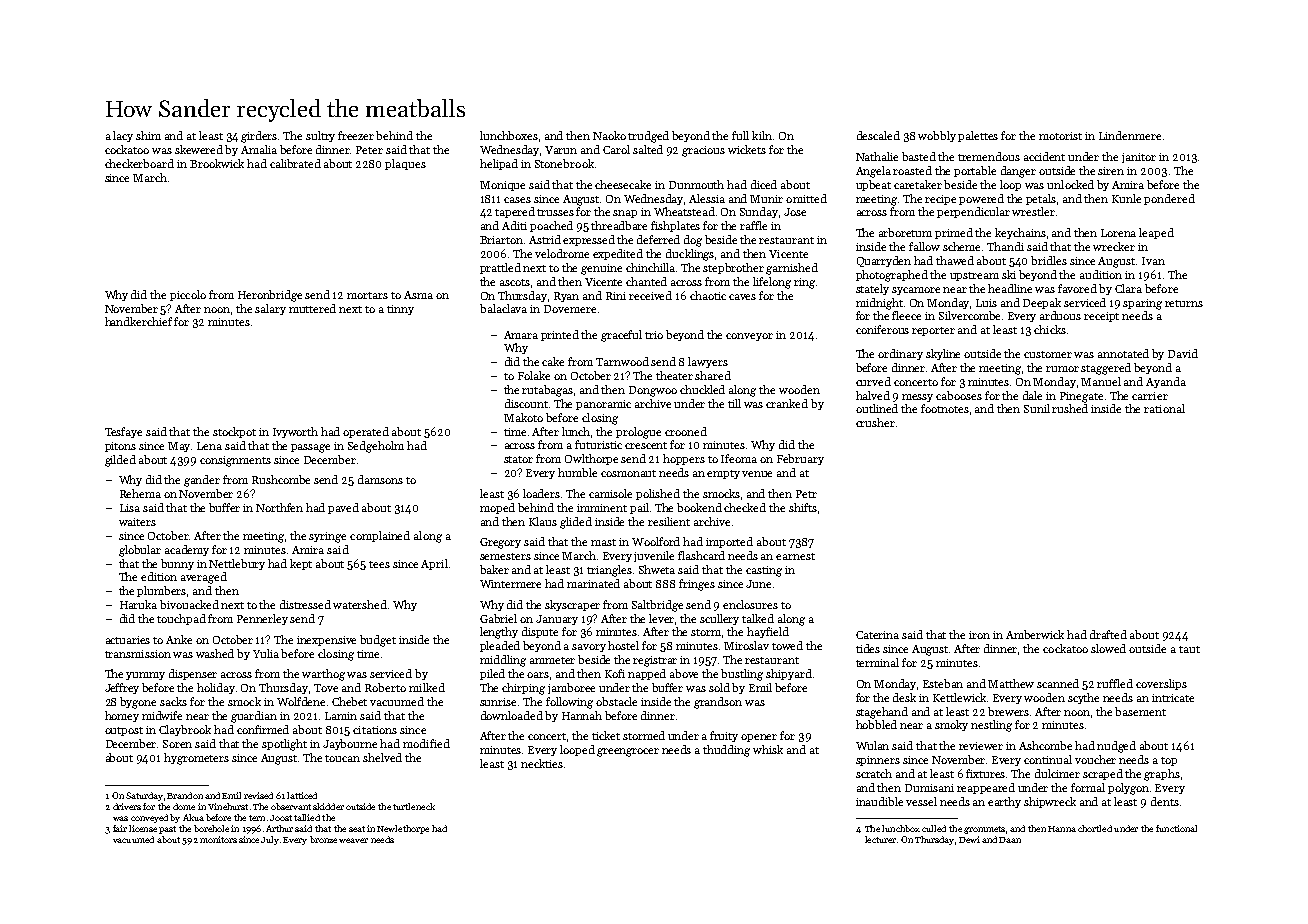 The height and width of the document is (924, 1308). I want to click on Rini, so click(616, 296).
